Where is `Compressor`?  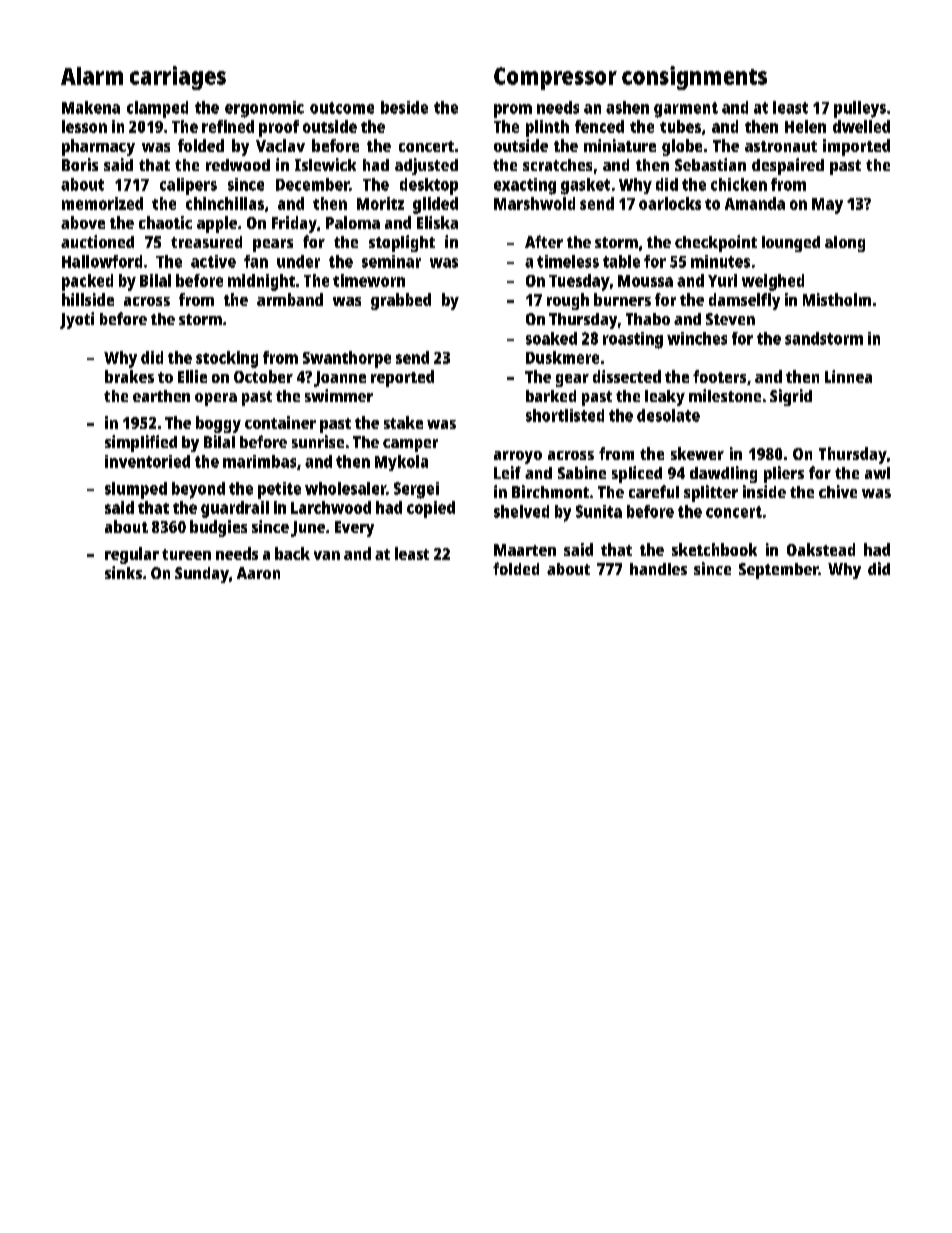 Compressor is located at coordinates (555, 78).
